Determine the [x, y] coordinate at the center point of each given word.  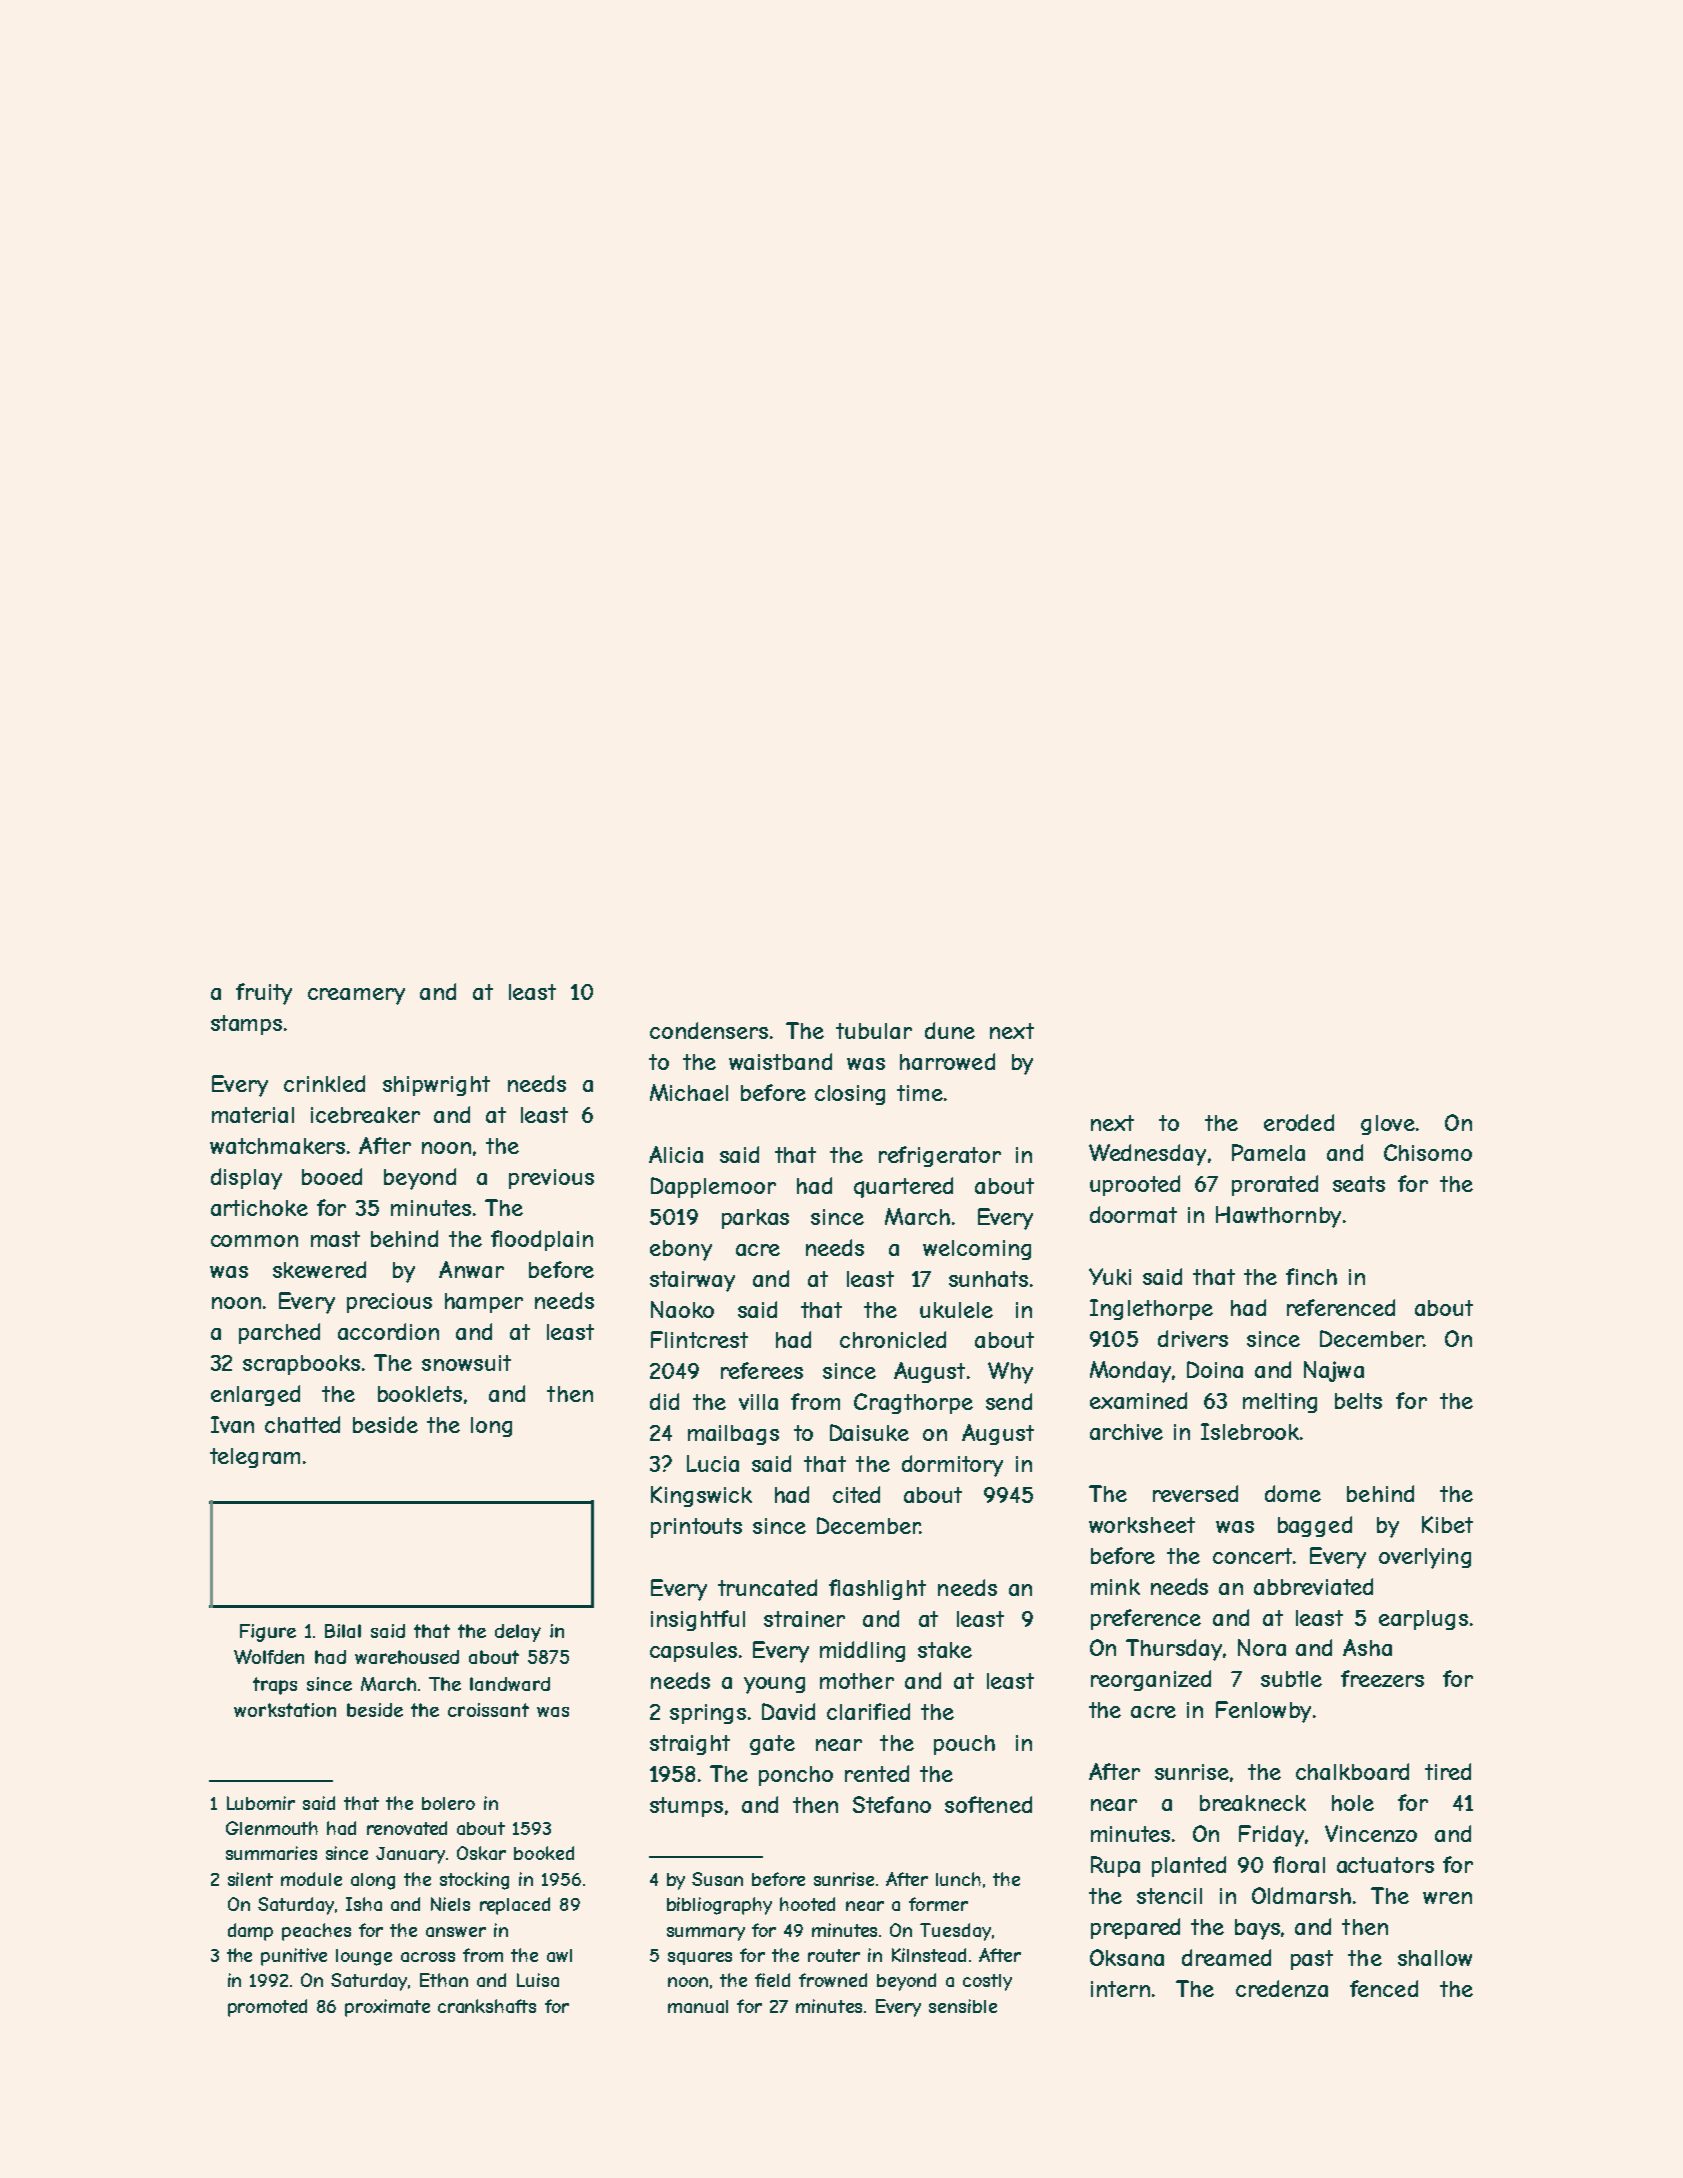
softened [988, 1804]
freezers [1382, 1678]
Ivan [232, 1424]
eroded [1299, 1122]
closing [850, 1095]
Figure [268, 1633]
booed [332, 1176]
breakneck [1253, 1803]
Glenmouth [272, 1828]
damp [250, 1932]
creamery [356, 996]
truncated [767, 1587]
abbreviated [1313, 1586]
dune [950, 1030]
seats [1359, 1184]
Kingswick [701, 1496]
